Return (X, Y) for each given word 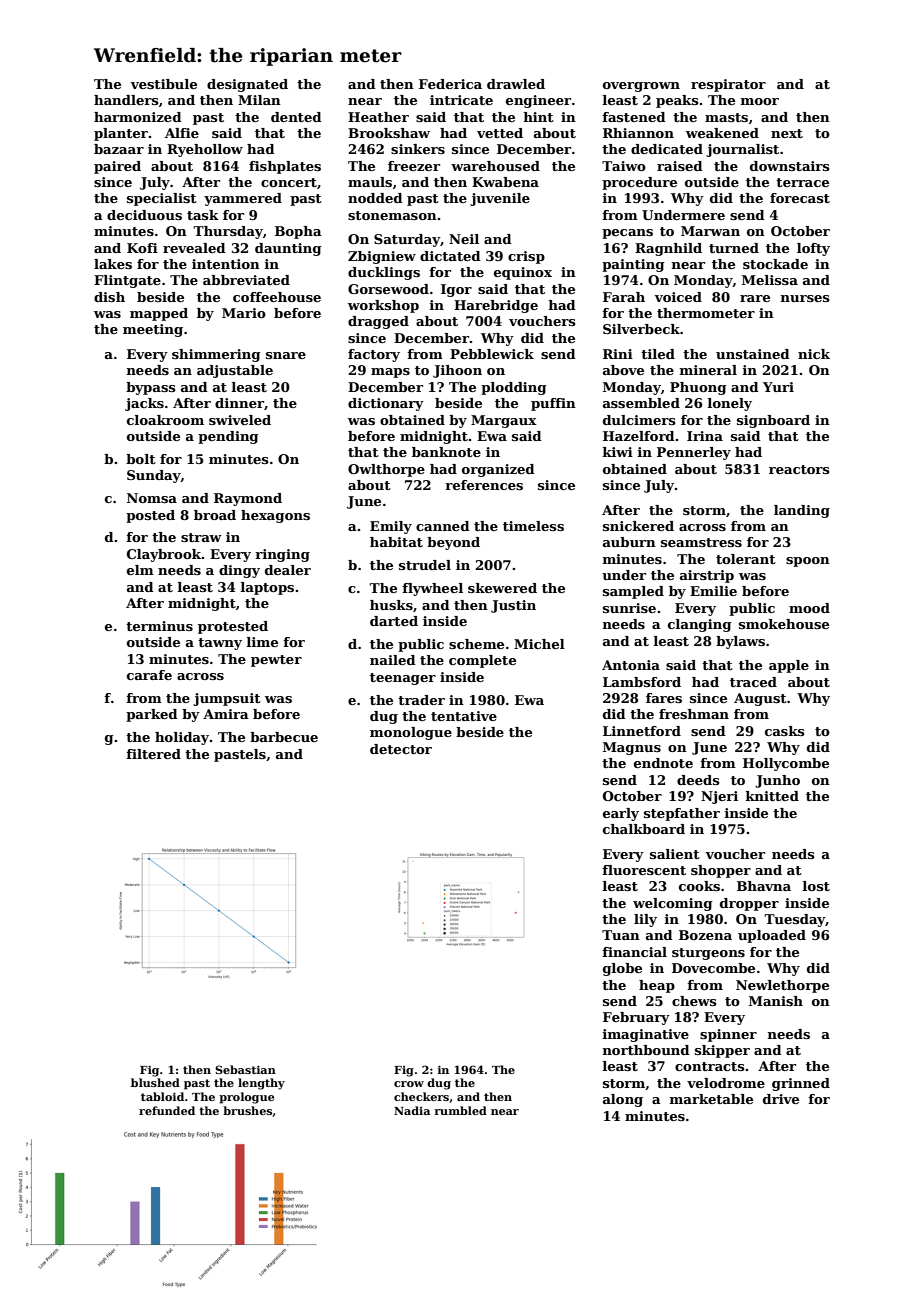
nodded (375, 198)
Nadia (412, 1110)
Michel (539, 644)
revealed (194, 248)
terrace (802, 182)
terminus (159, 626)
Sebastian (245, 1069)
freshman (694, 714)
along (623, 1100)
